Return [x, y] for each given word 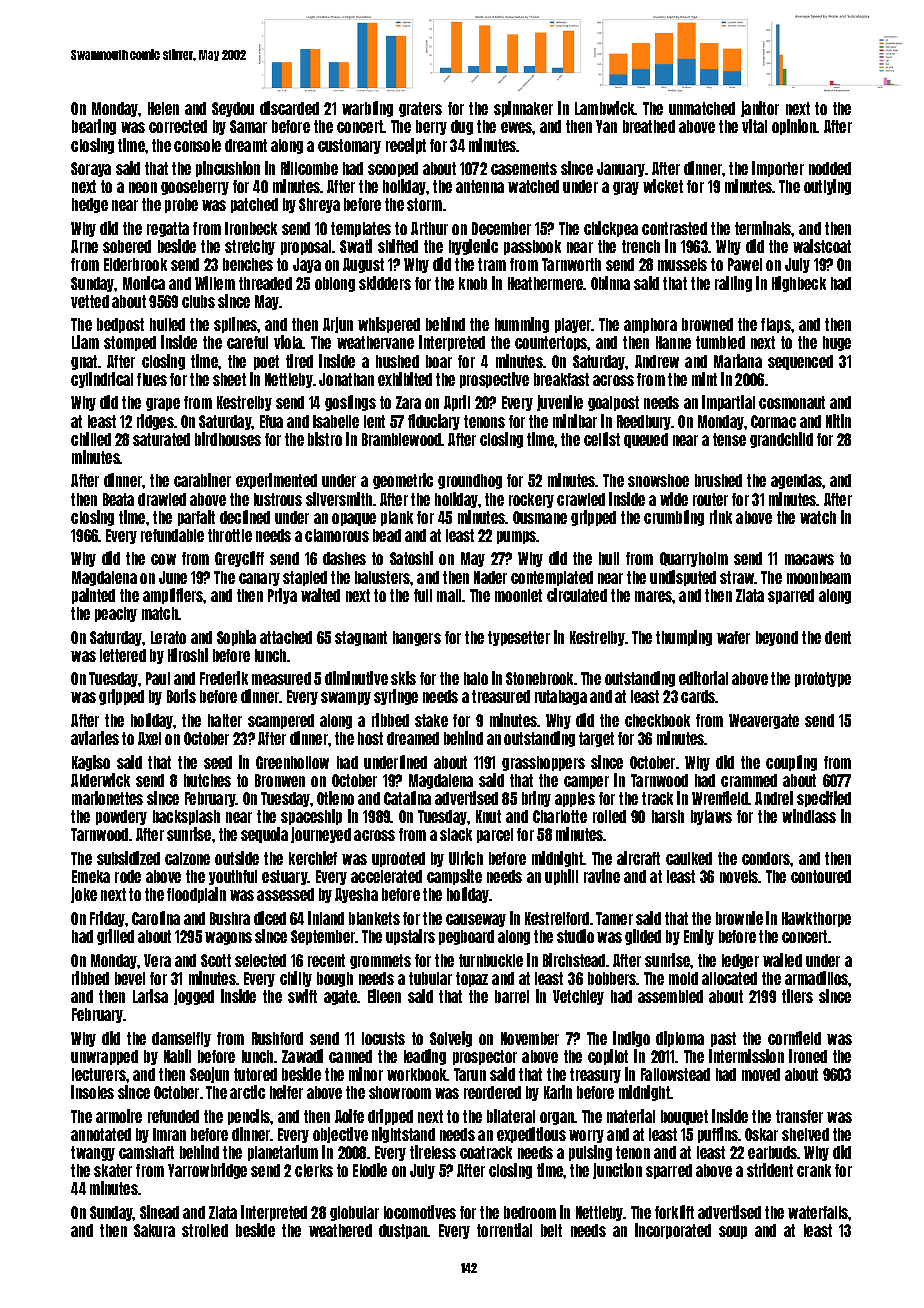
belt [551, 1230]
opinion [794, 127]
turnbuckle [491, 960]
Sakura [154, 1230]
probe [181, 205]
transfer [799, 1116]
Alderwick [100, 780]
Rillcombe [309, 168]
